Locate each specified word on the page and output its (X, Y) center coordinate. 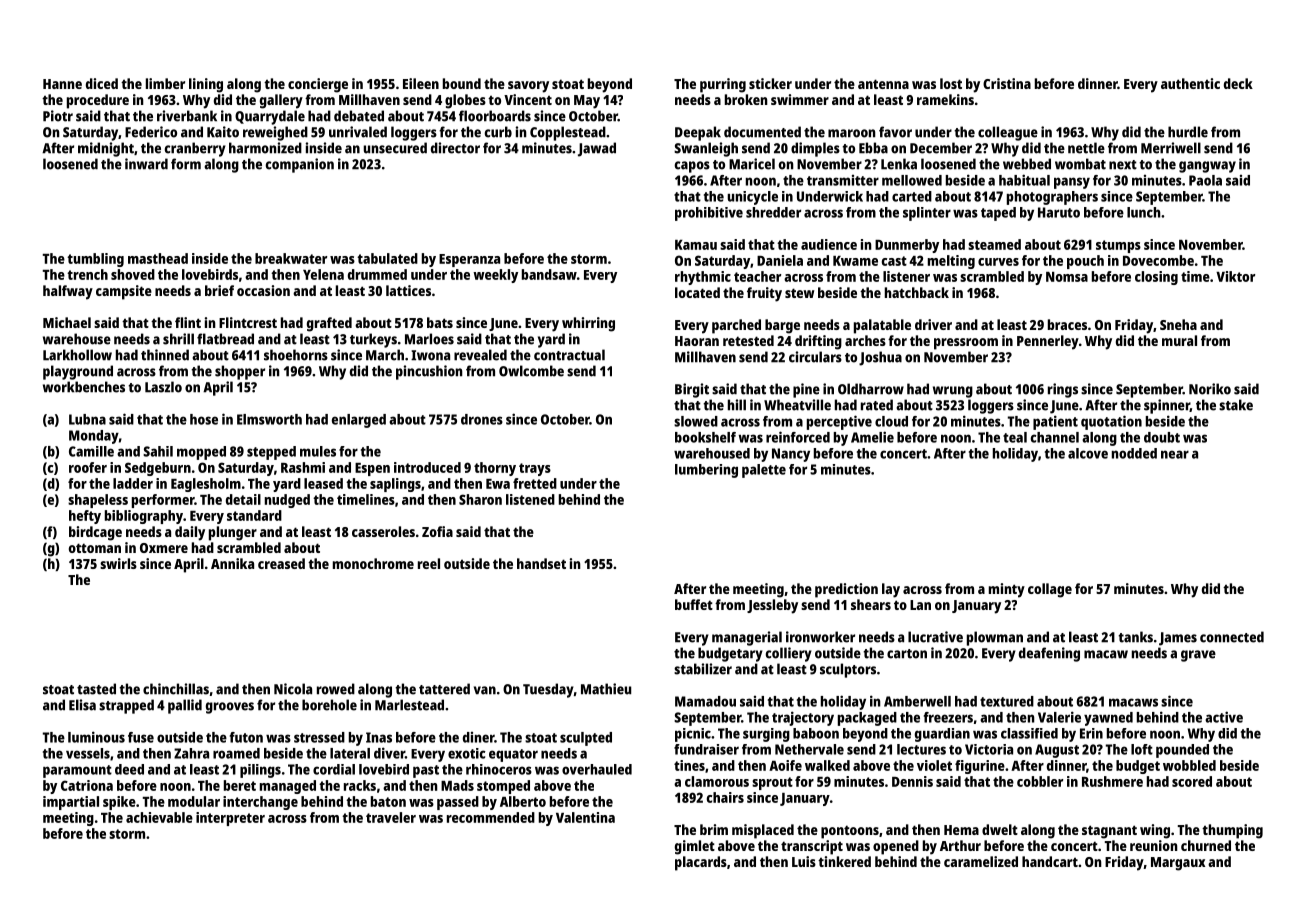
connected (1232, 637)
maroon (852, 133)
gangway (1207, 167)
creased (281, 563)
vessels (88, 753)
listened (530, 499)
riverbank (187, 116)
